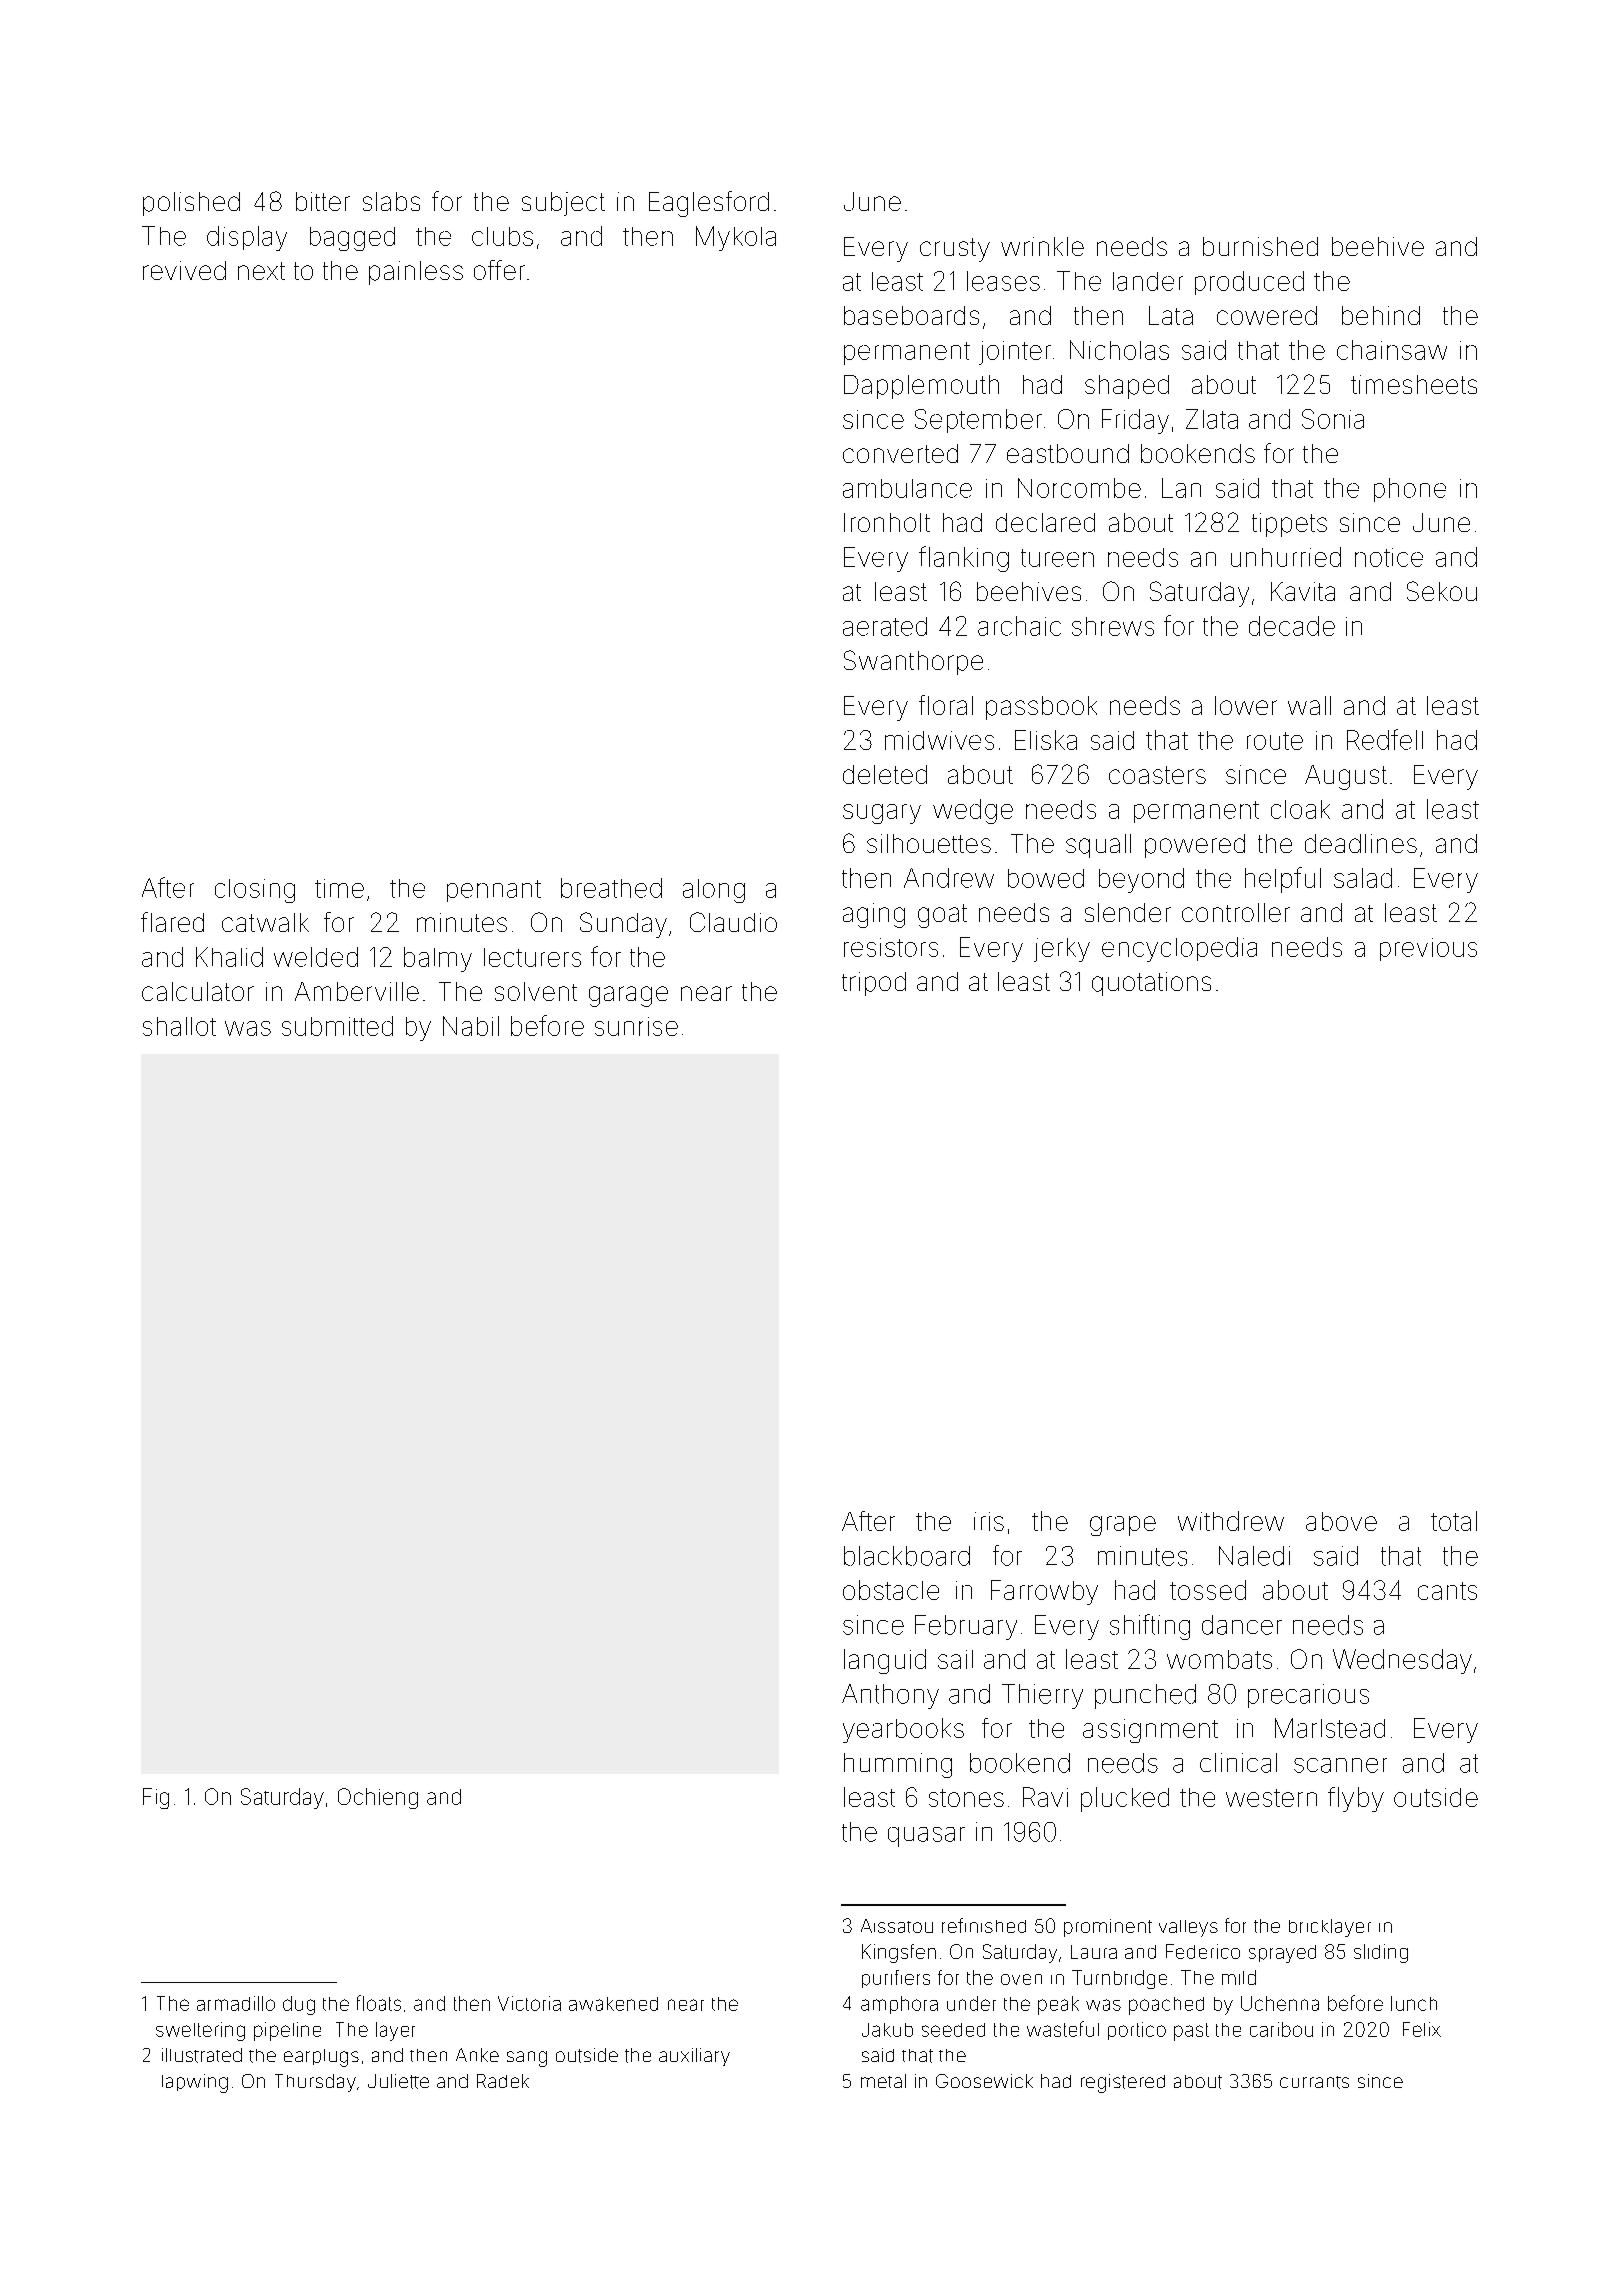 The height and width of the screenshot is (2292, 1620). I want to click on currants, so click(1314, 2082).
